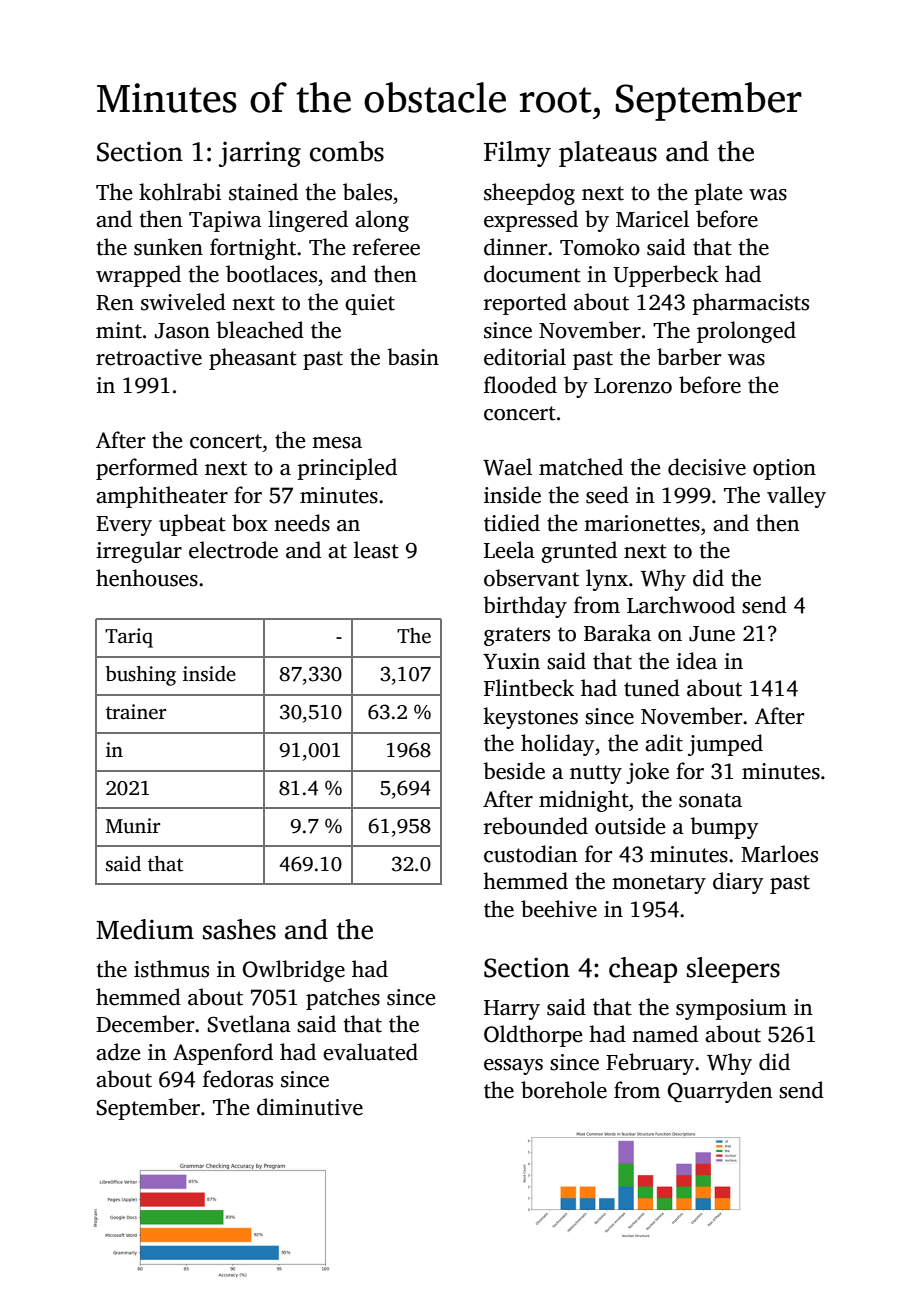  What do you see at coordinates (149, 357) in the screenshot?
I see `retroactive` at bounding box center [149, 357].
